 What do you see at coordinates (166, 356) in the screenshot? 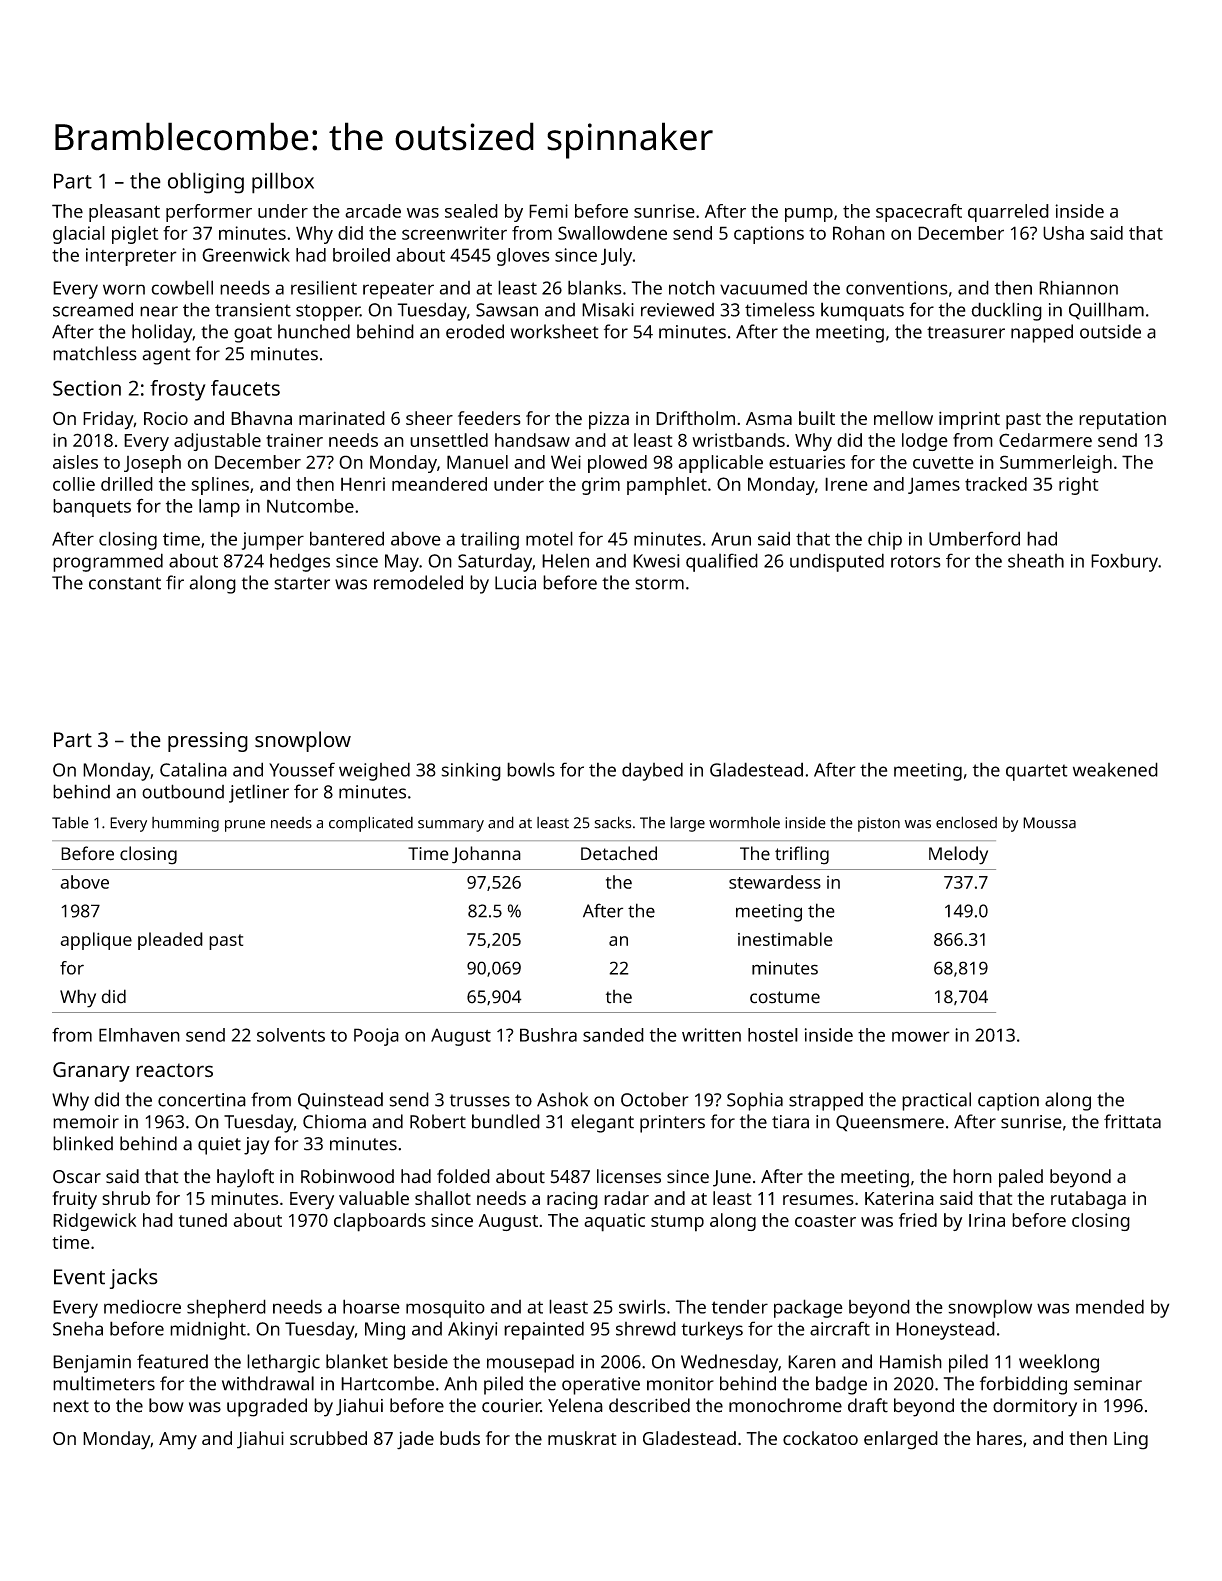
I see `agent` at bounding box center [166, 356].
